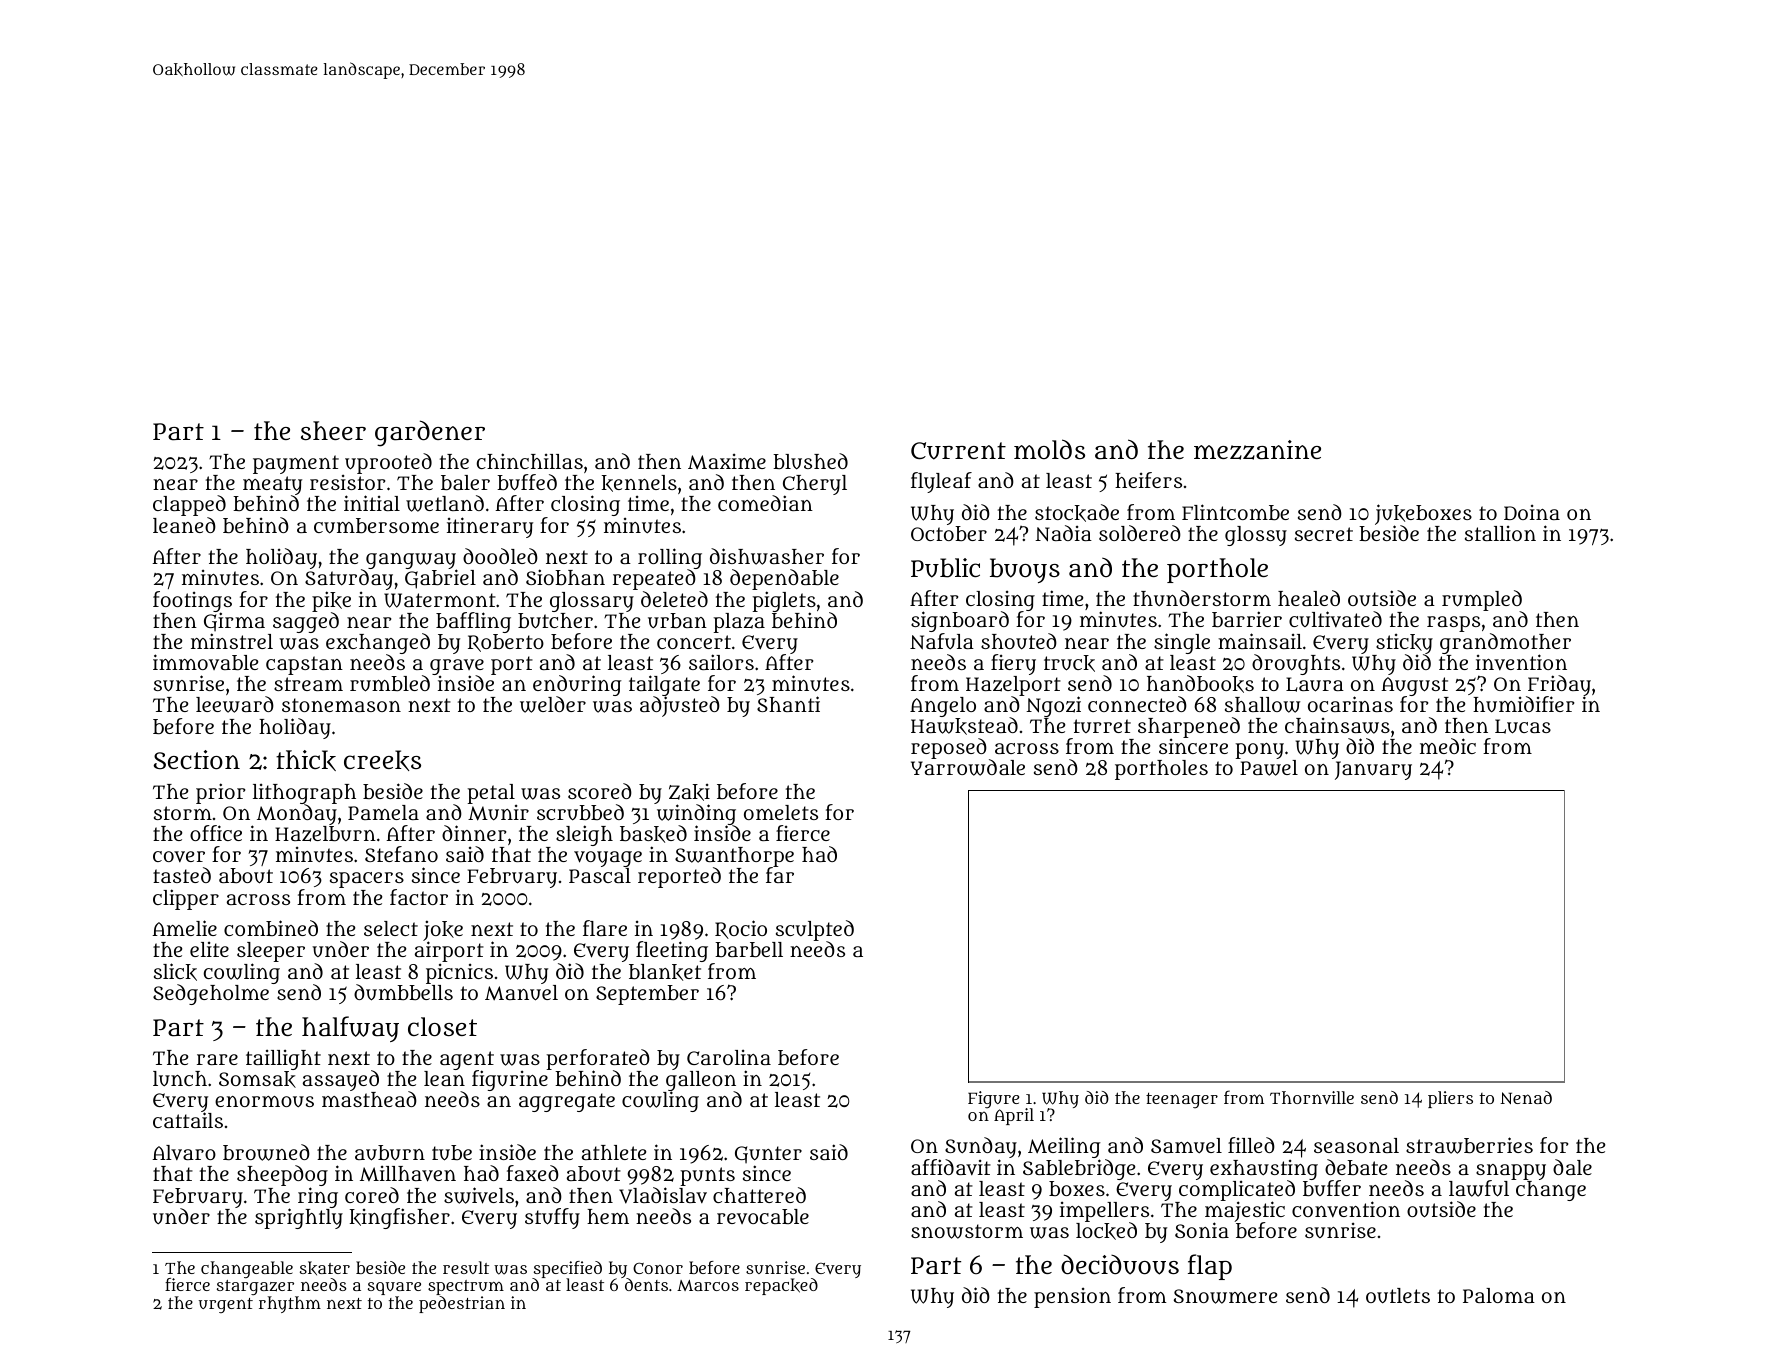 This document has height=1371, width=1775. Describe the element at coordinates (459, 974) in the document. I see `picnics` at that location.
